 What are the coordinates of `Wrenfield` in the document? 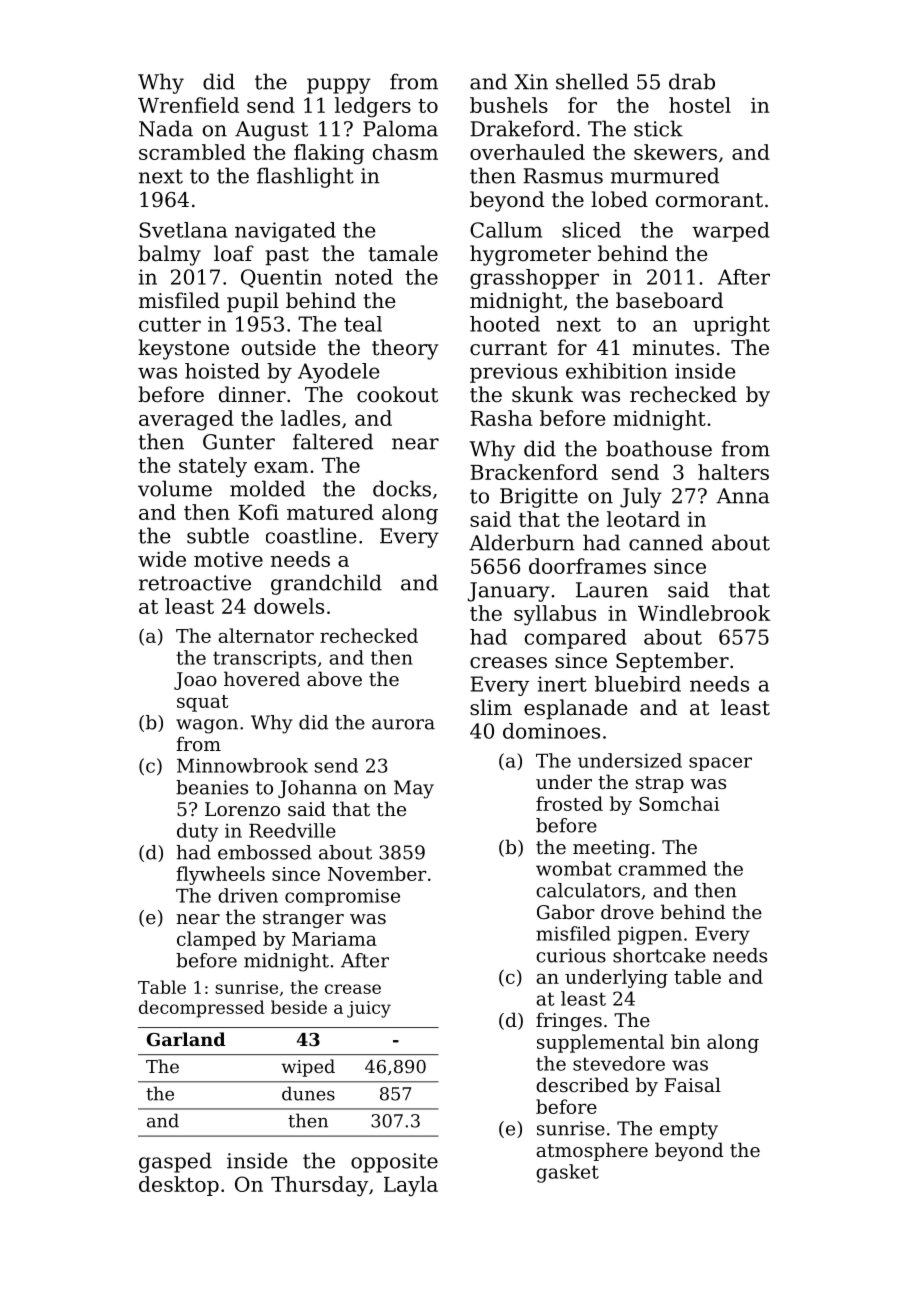 It's located at (188, 105).
